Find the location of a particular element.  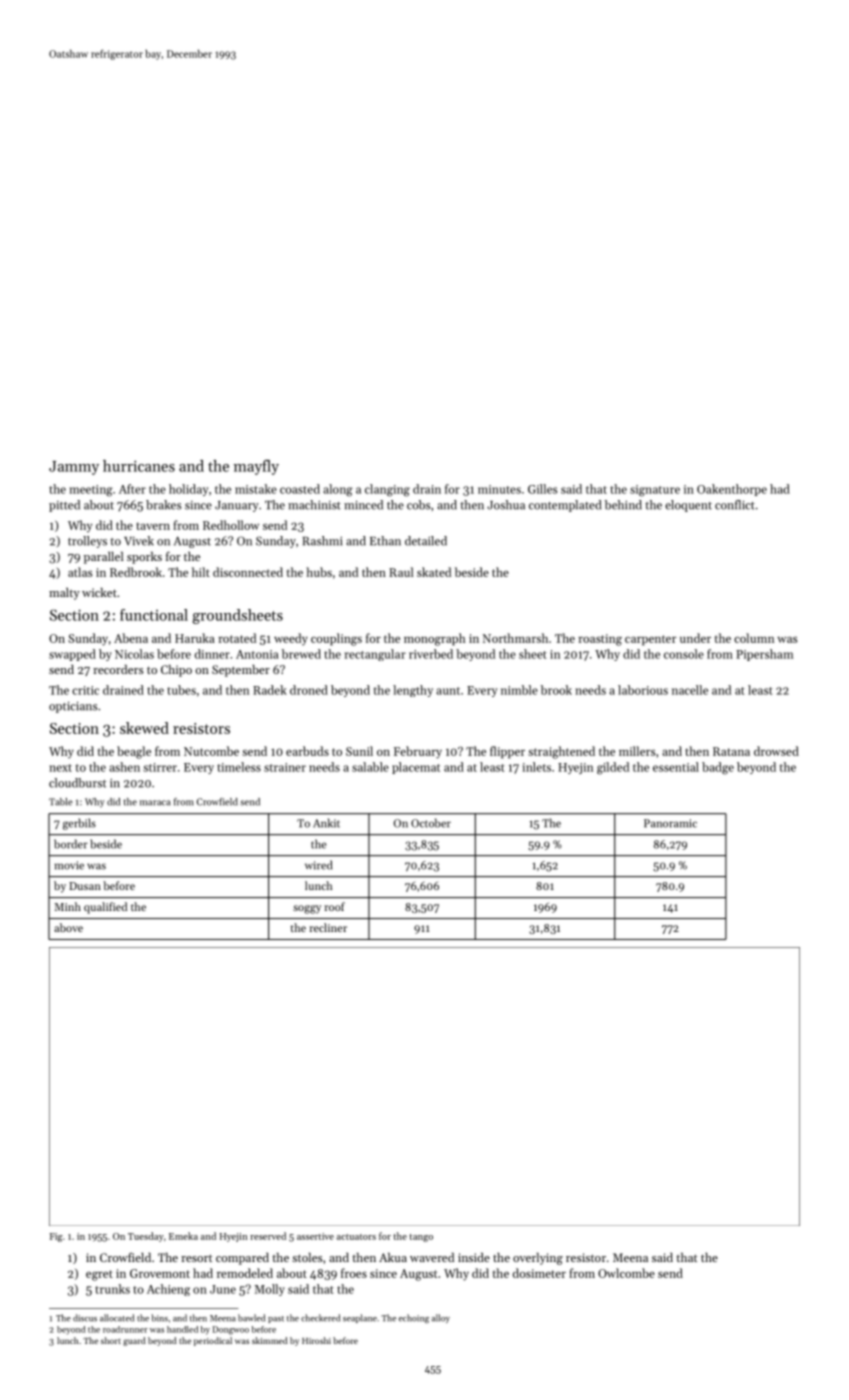

swapped is located at coordinates (72, 655).
